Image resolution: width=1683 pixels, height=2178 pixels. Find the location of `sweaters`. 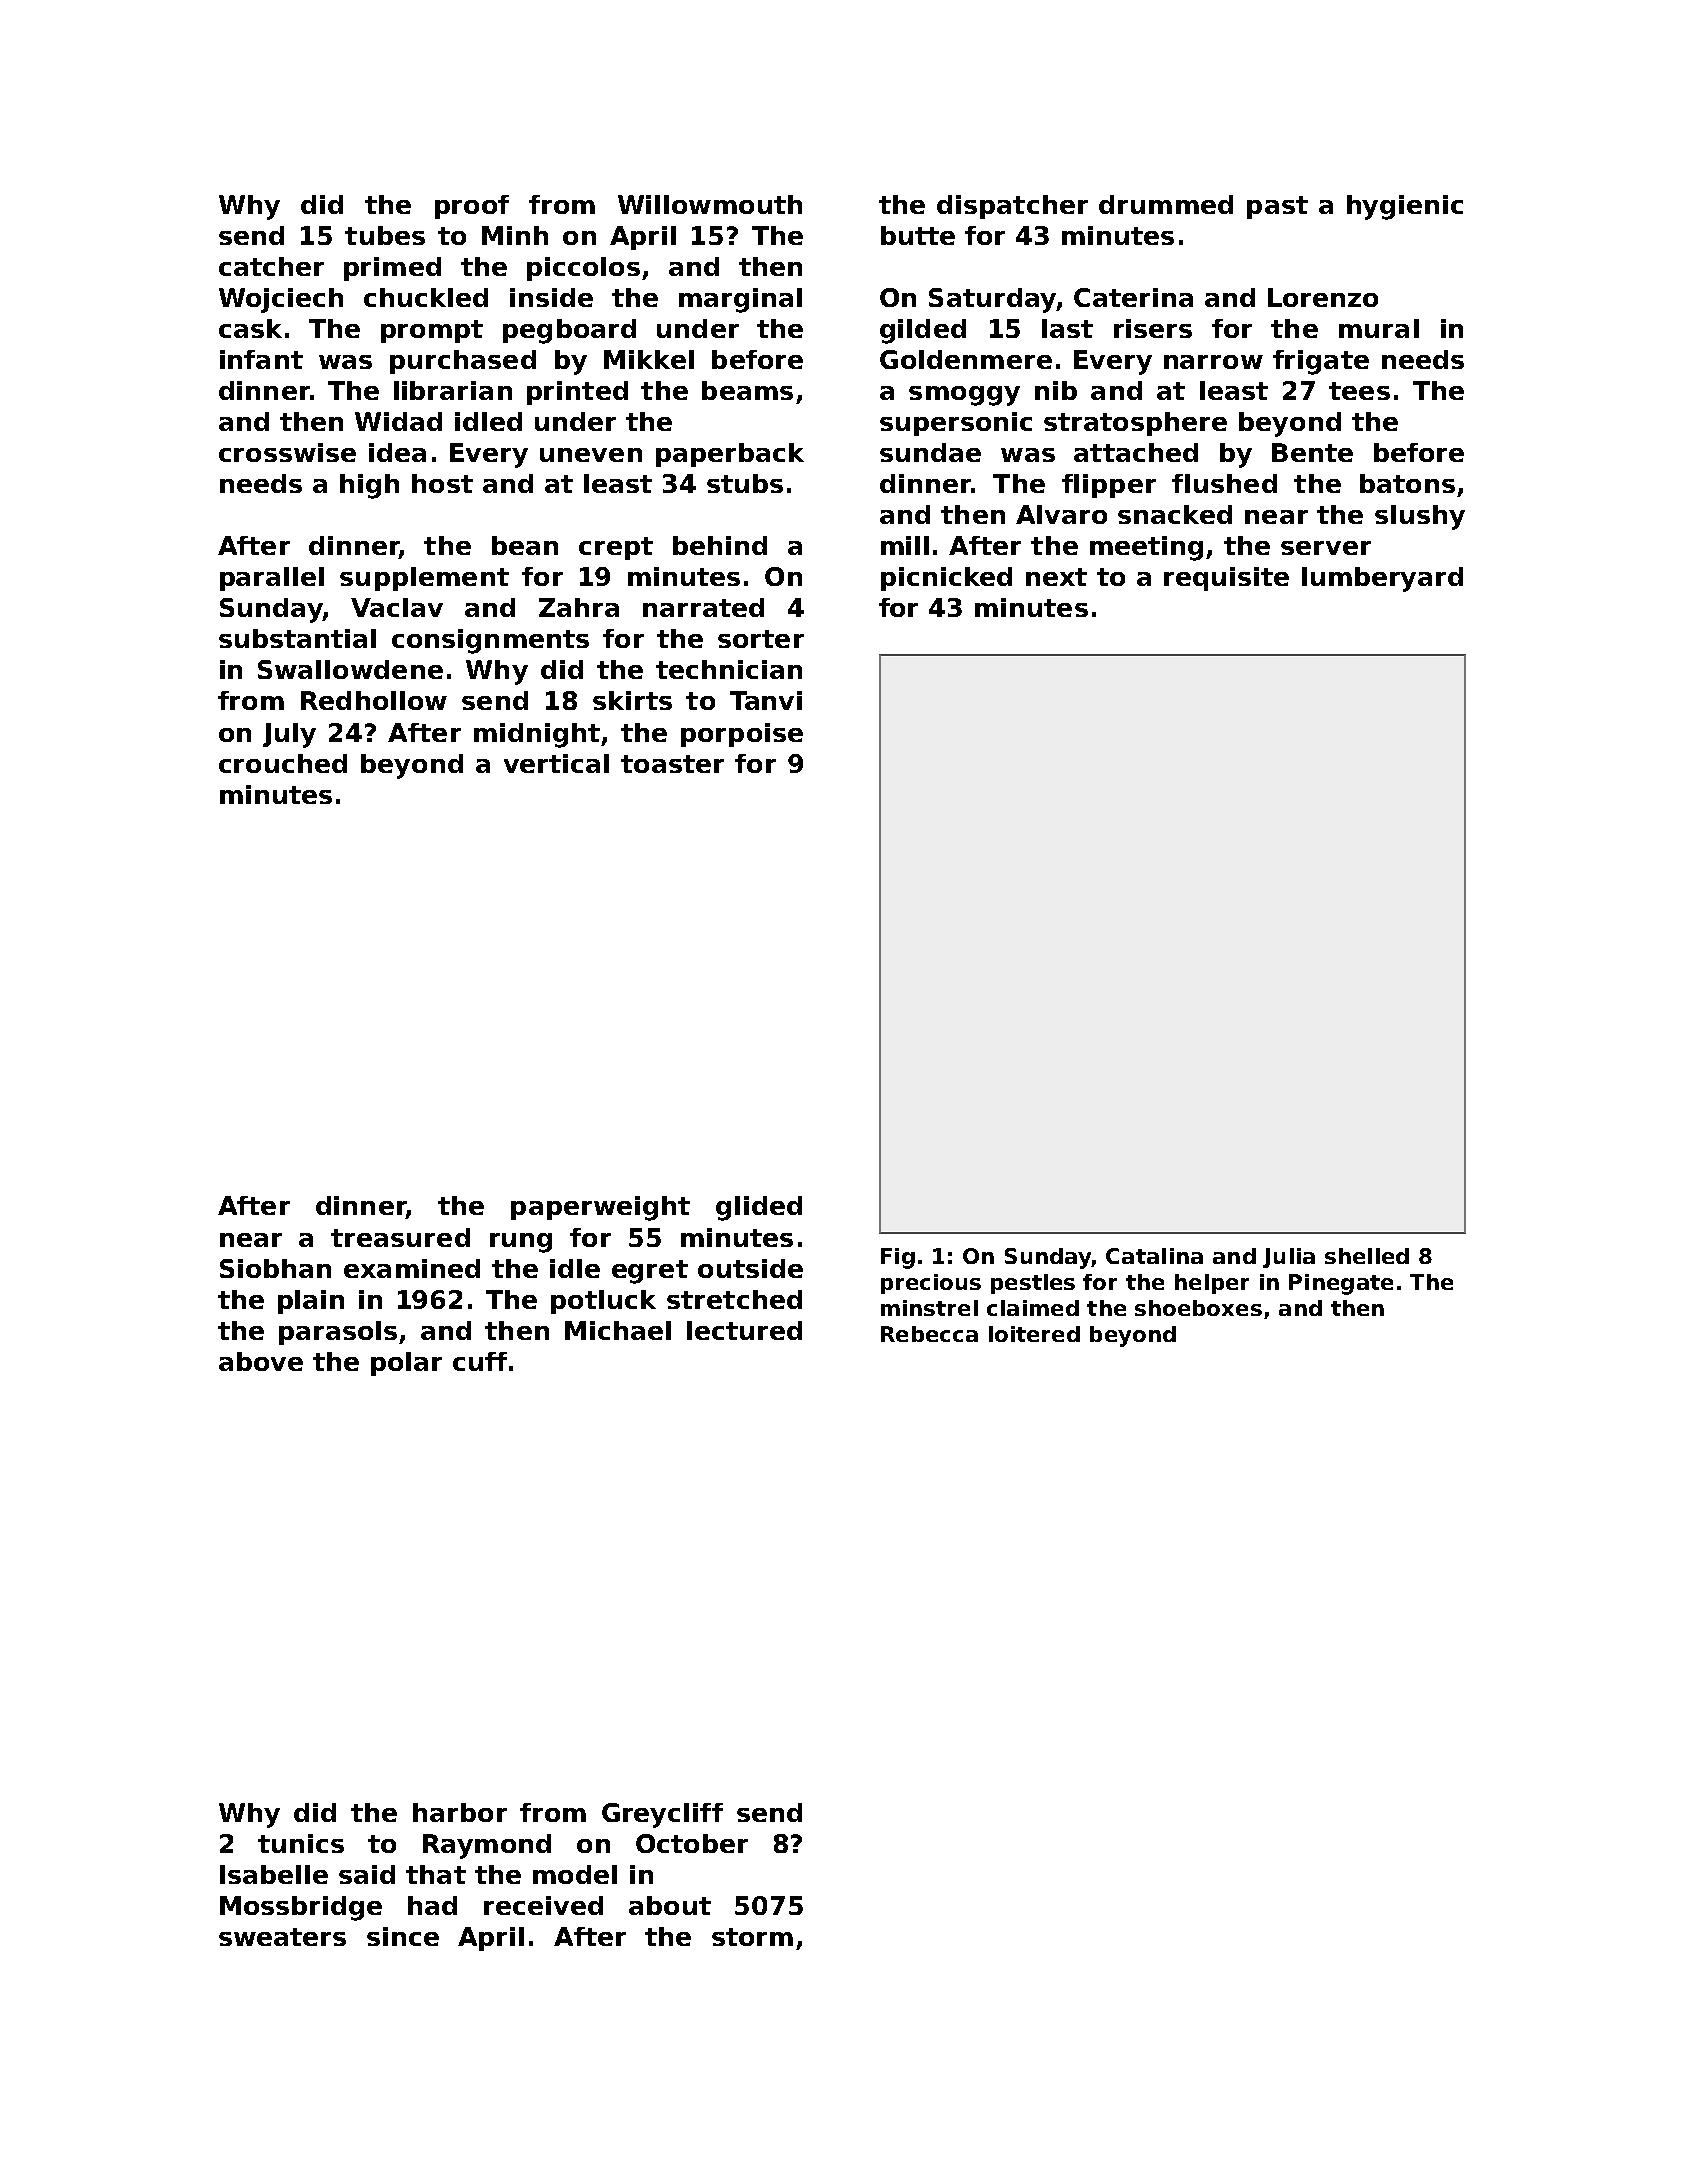

sweaters is located at coordinates (282, 1937).
